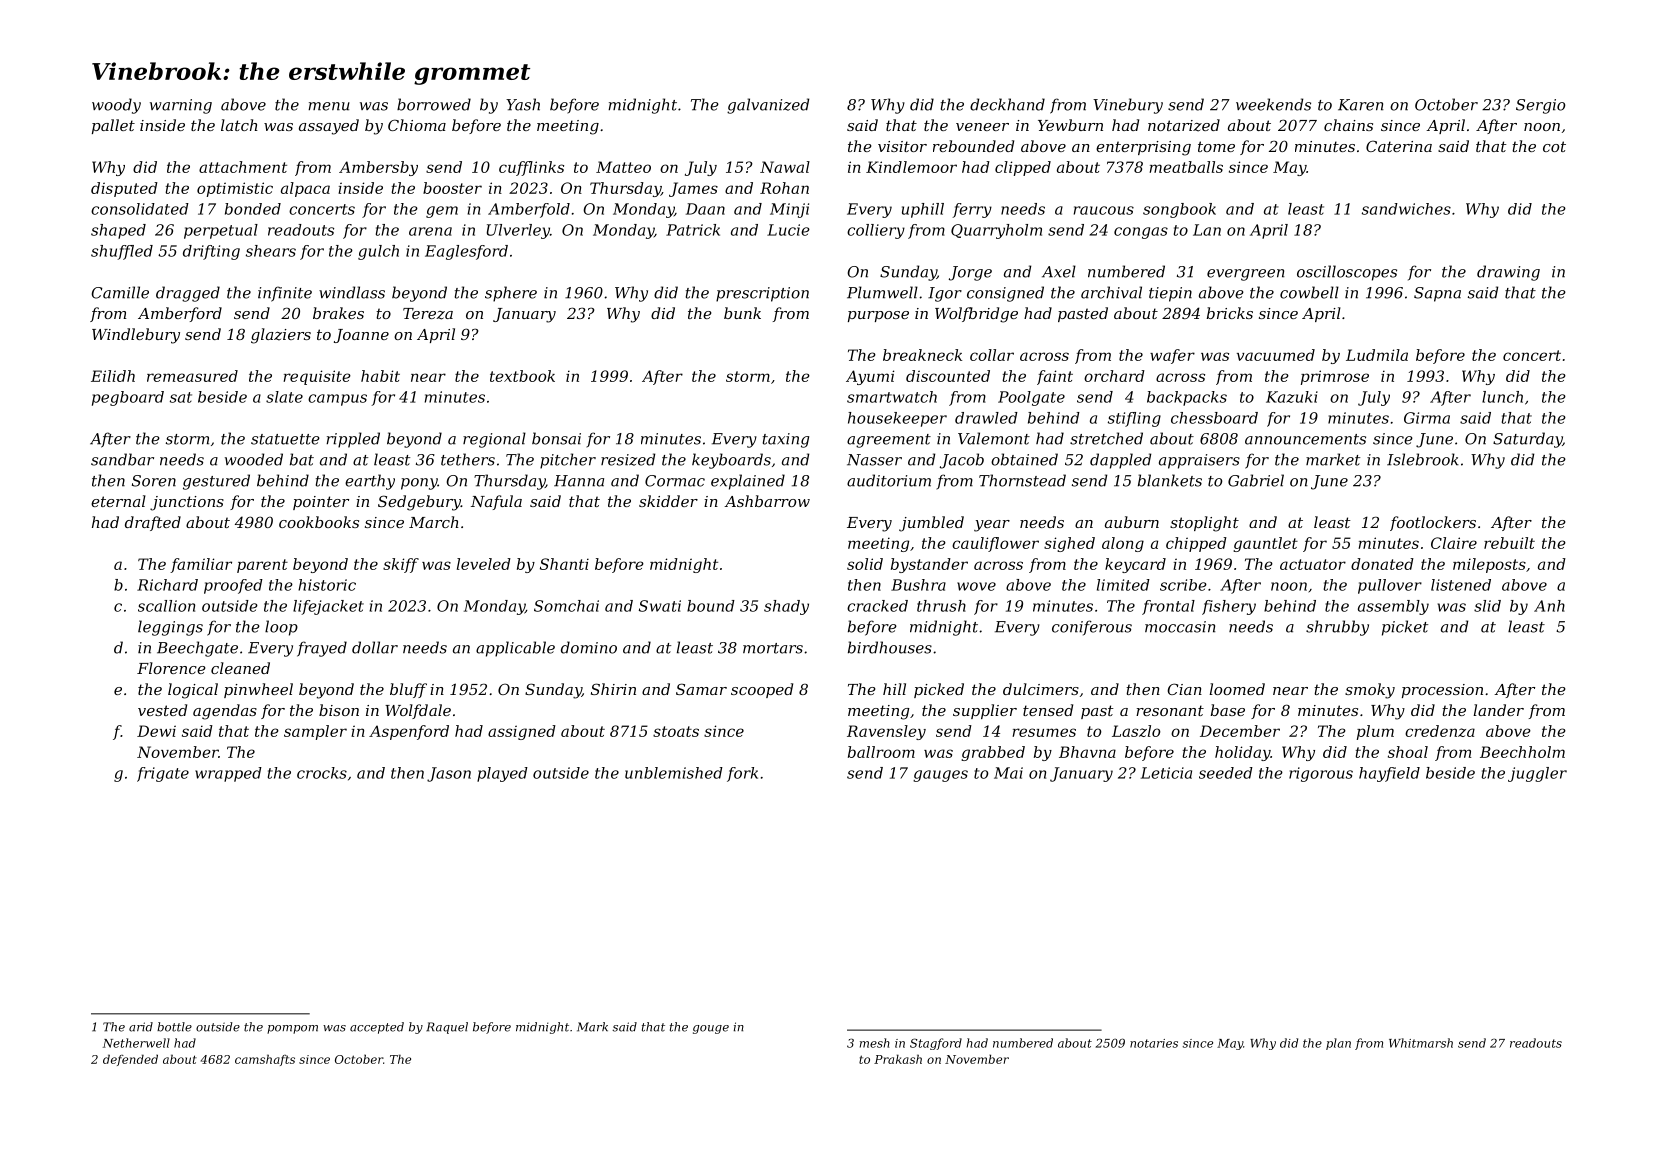  I want to click on Shirin, so click(613, 689).
